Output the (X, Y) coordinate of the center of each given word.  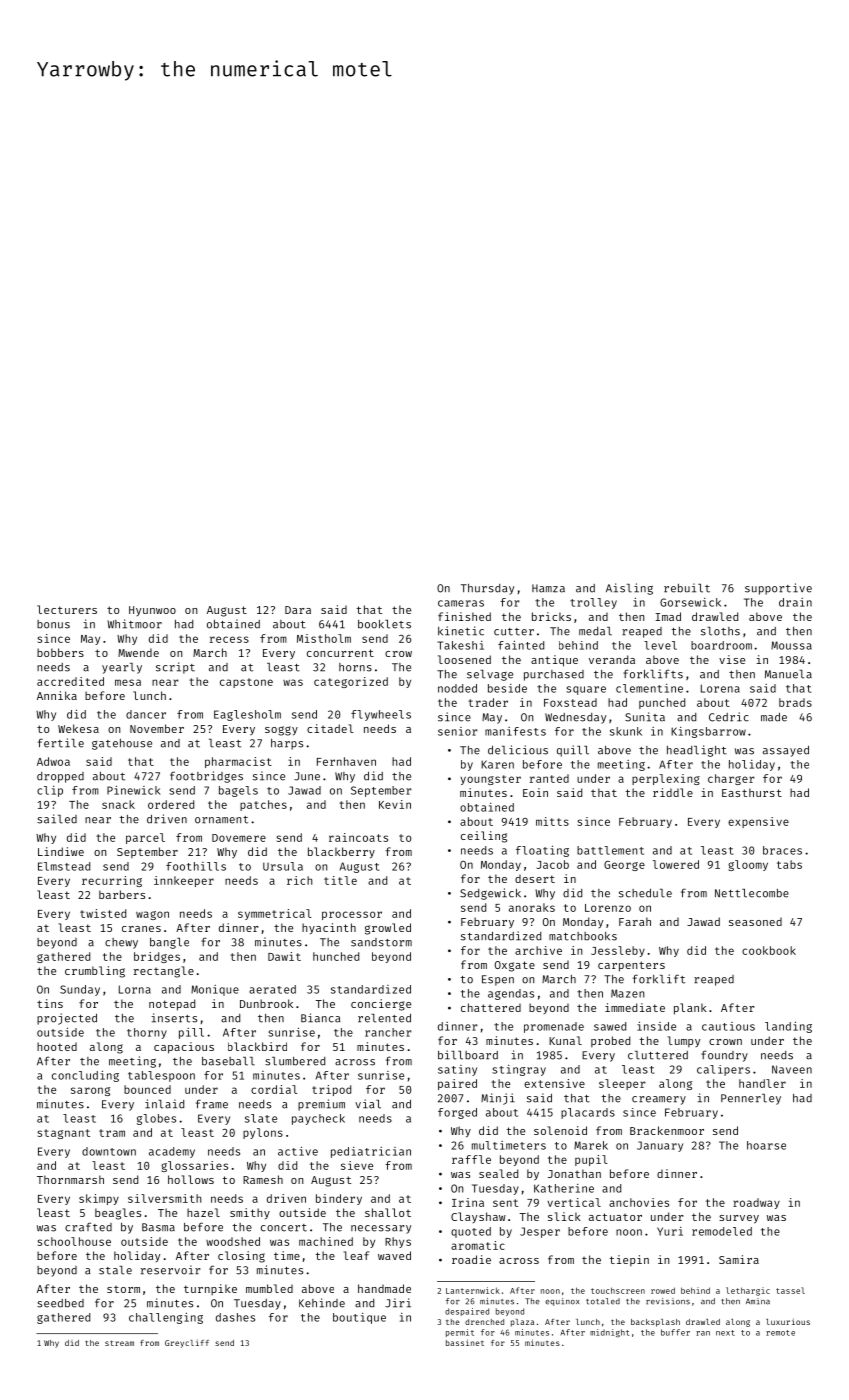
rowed (663, 1290)
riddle (673, 792)
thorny (147, 1033)
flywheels (381, 715)
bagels (238, 791)
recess (229, 639)
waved (394, 1255)
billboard (468, 1055)
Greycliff (187, 1343)
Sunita (645, 717)
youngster (490, 780)
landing (788, 1027)
